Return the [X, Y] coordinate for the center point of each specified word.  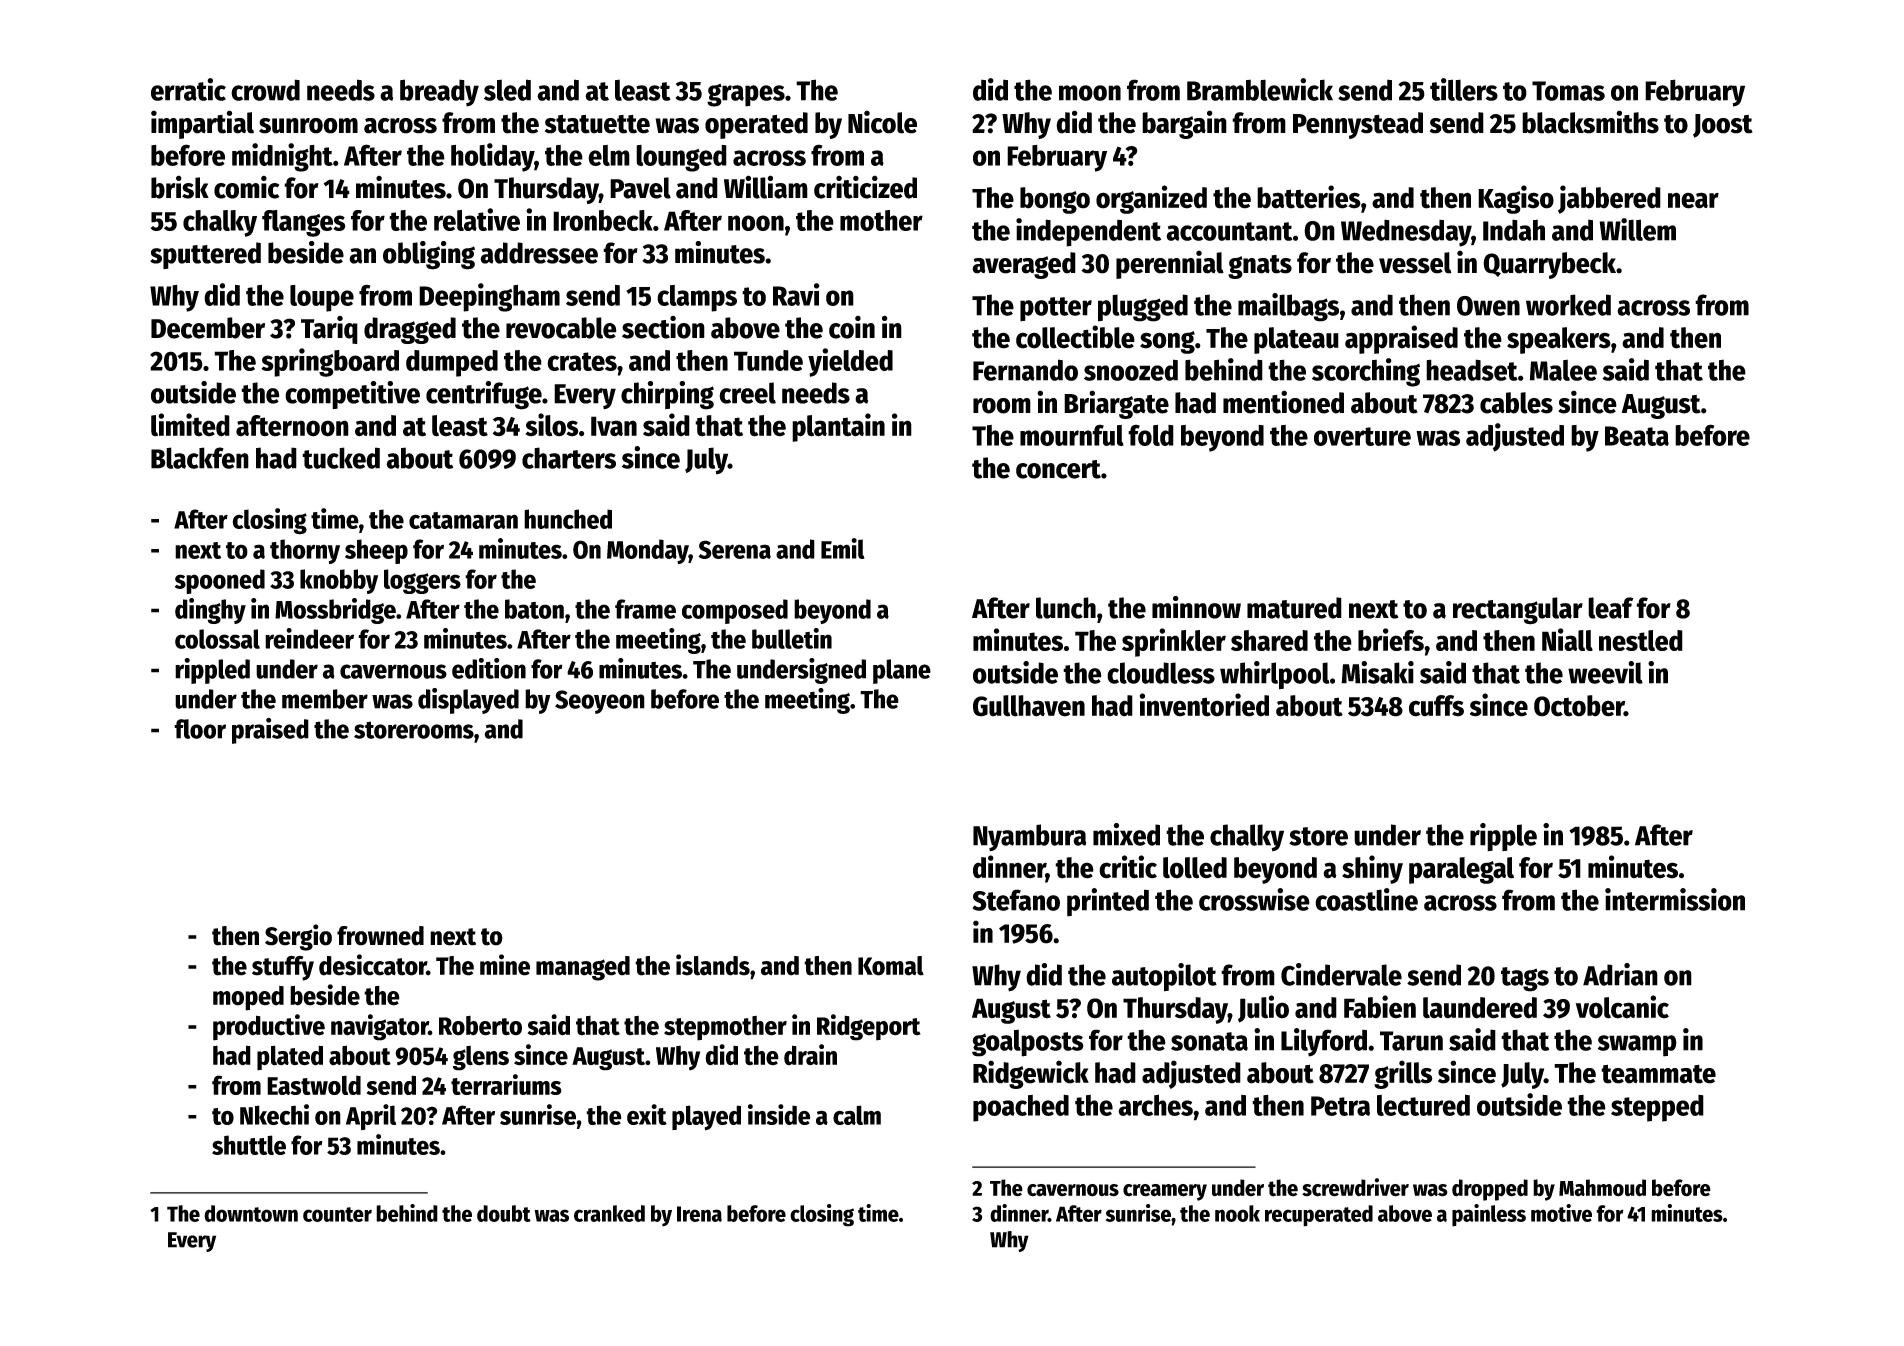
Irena [699, 1214]
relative [477, 219]
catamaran [463, 520]
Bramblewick [1260, 89]
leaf [1610, 608]
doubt [504, 1213]
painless [1489, 1215]
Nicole [882, 122]
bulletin [792, 638]
